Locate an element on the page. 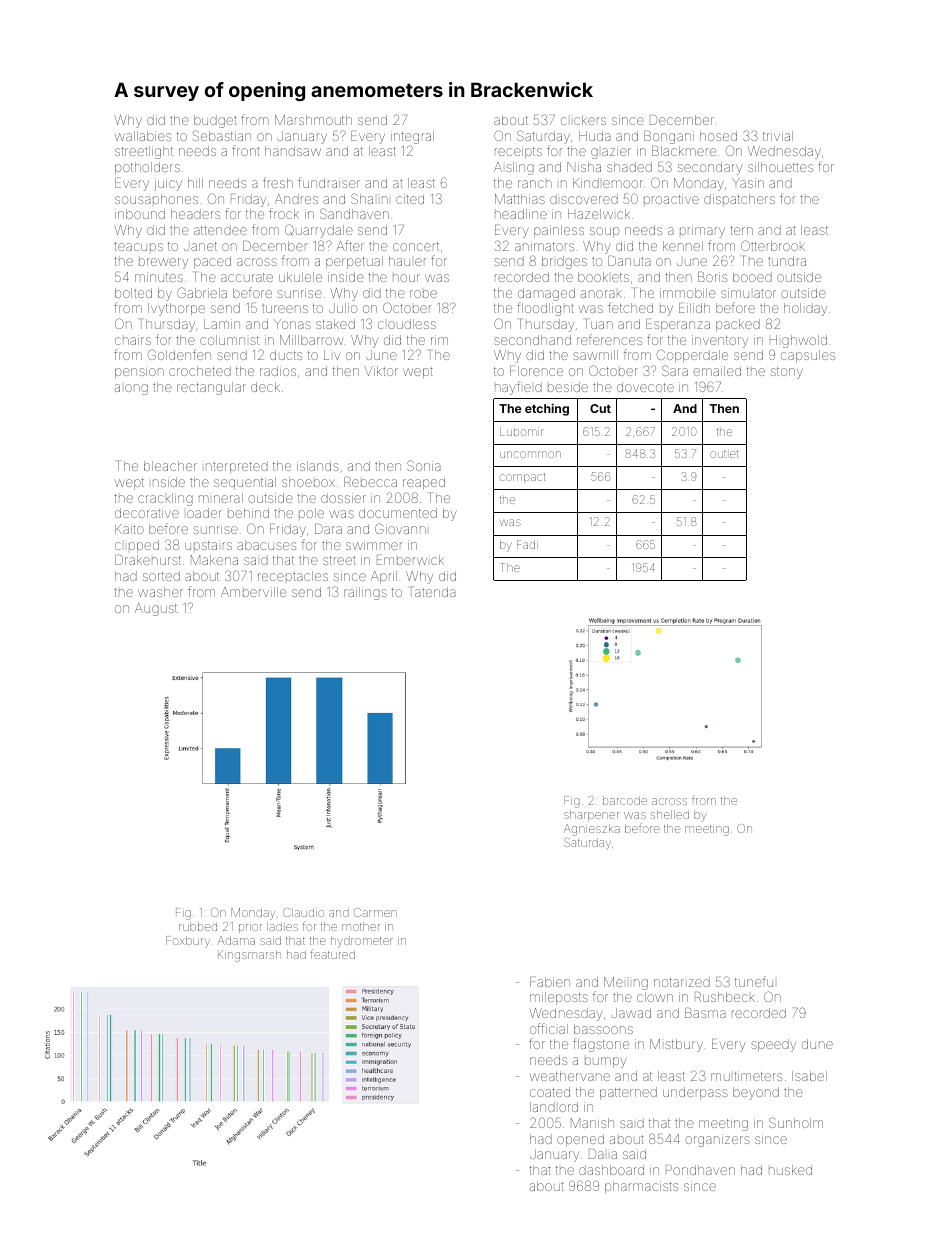 The image size is (952, 1233). tundra is located at coordinates (787, 261).
